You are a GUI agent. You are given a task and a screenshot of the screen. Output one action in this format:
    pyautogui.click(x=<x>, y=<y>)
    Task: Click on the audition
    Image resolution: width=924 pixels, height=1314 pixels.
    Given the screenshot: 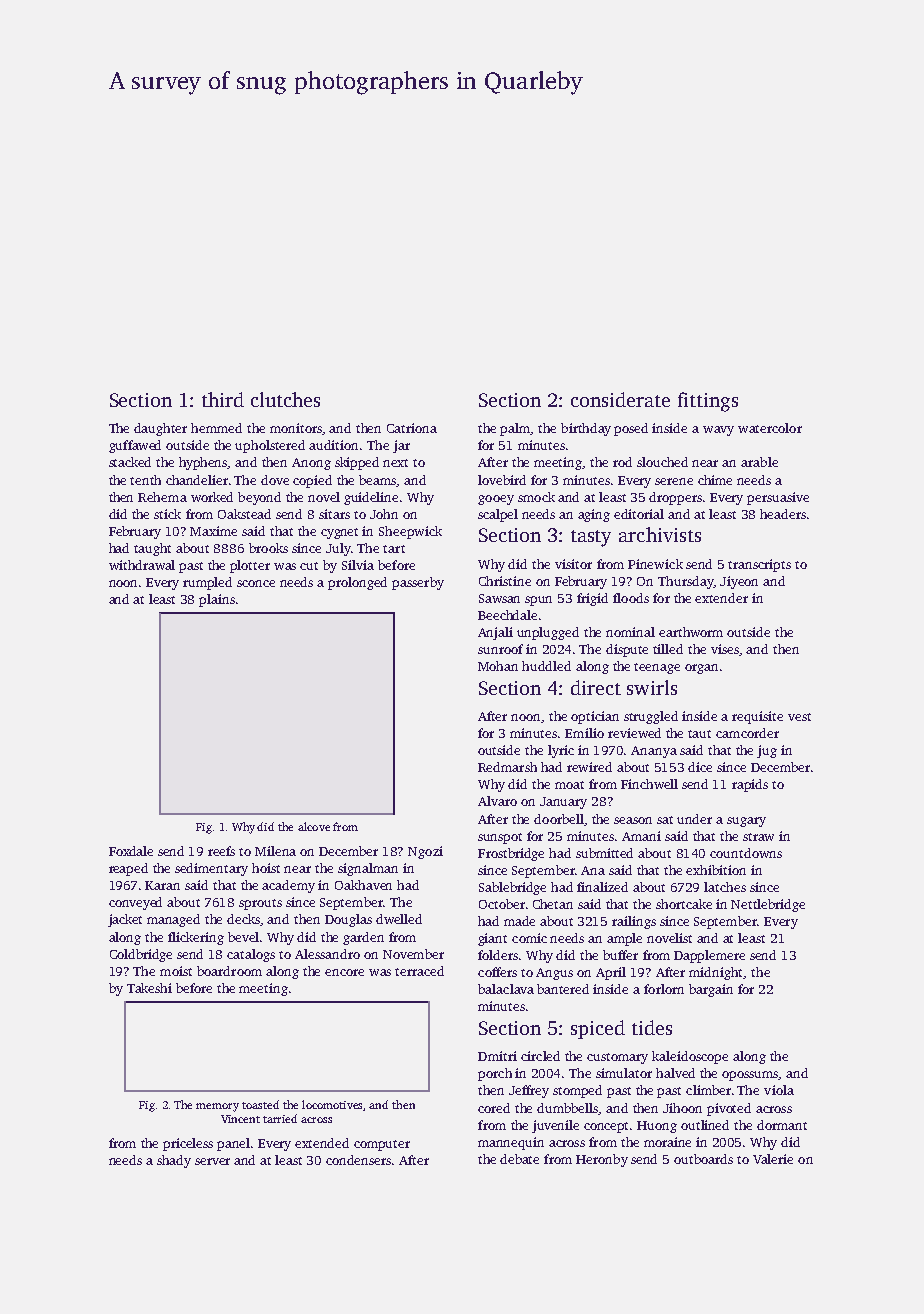 What is the action you would take?
    pyautogui.click(x=333, y=445)
